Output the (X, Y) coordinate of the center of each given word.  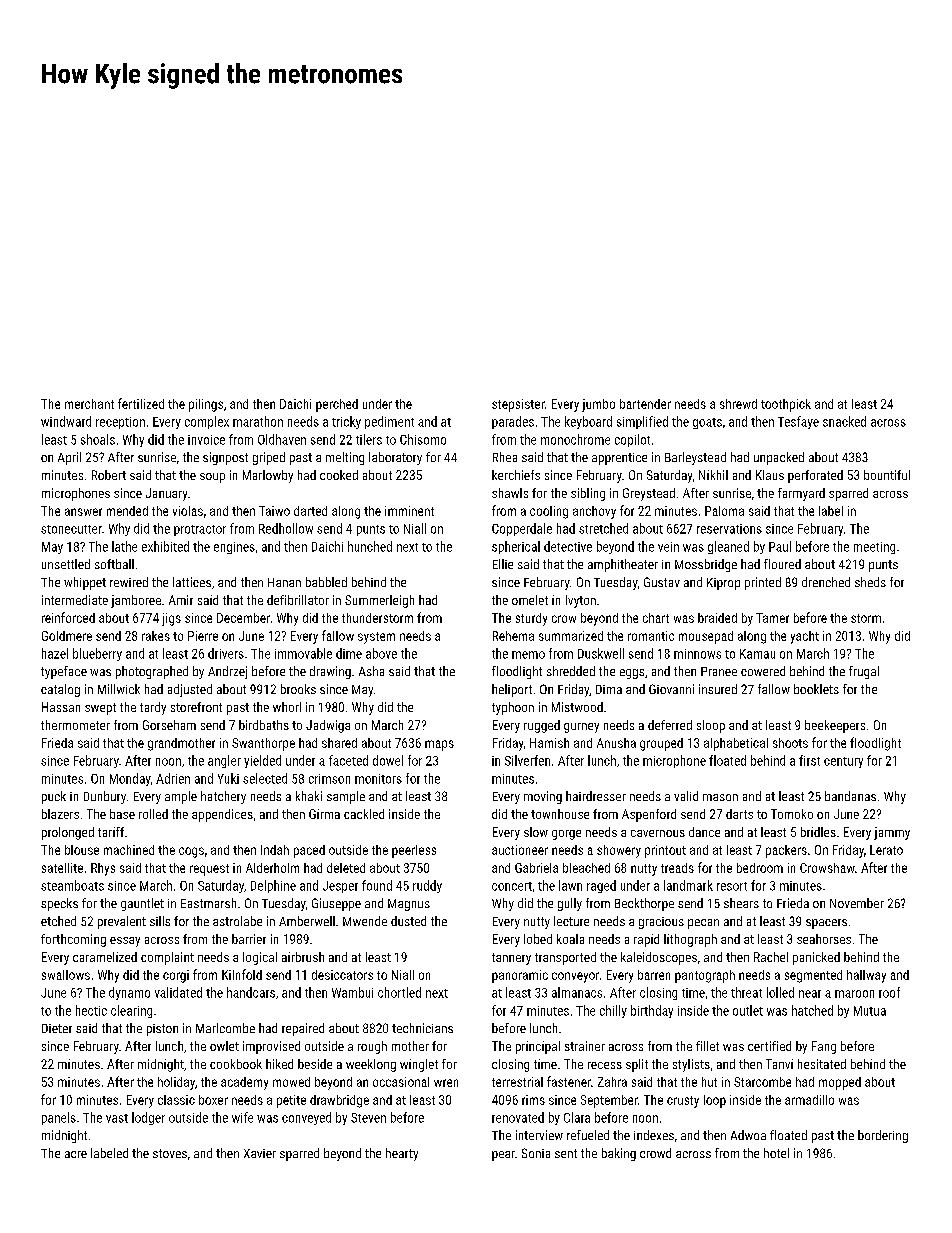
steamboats (72, 885)
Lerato (886, 850)
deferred (670, 725)
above (381, 653)
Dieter (57, 1028)
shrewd (738, 404)
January (166, 494)
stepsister (518, 405)
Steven (368, 1118)
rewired (129, 582)
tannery (511, 959)
